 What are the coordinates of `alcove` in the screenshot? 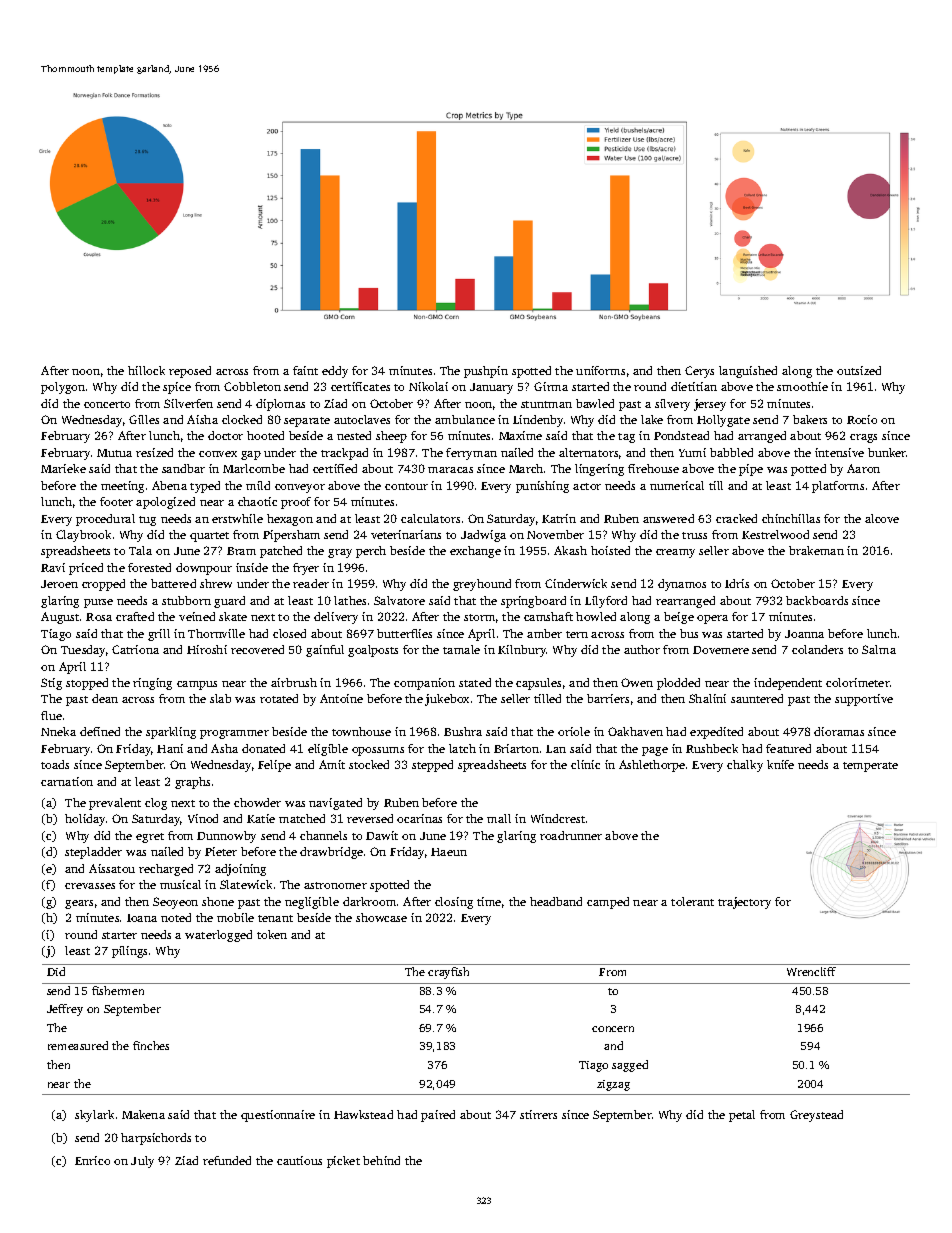 It's located at (882, 518).
